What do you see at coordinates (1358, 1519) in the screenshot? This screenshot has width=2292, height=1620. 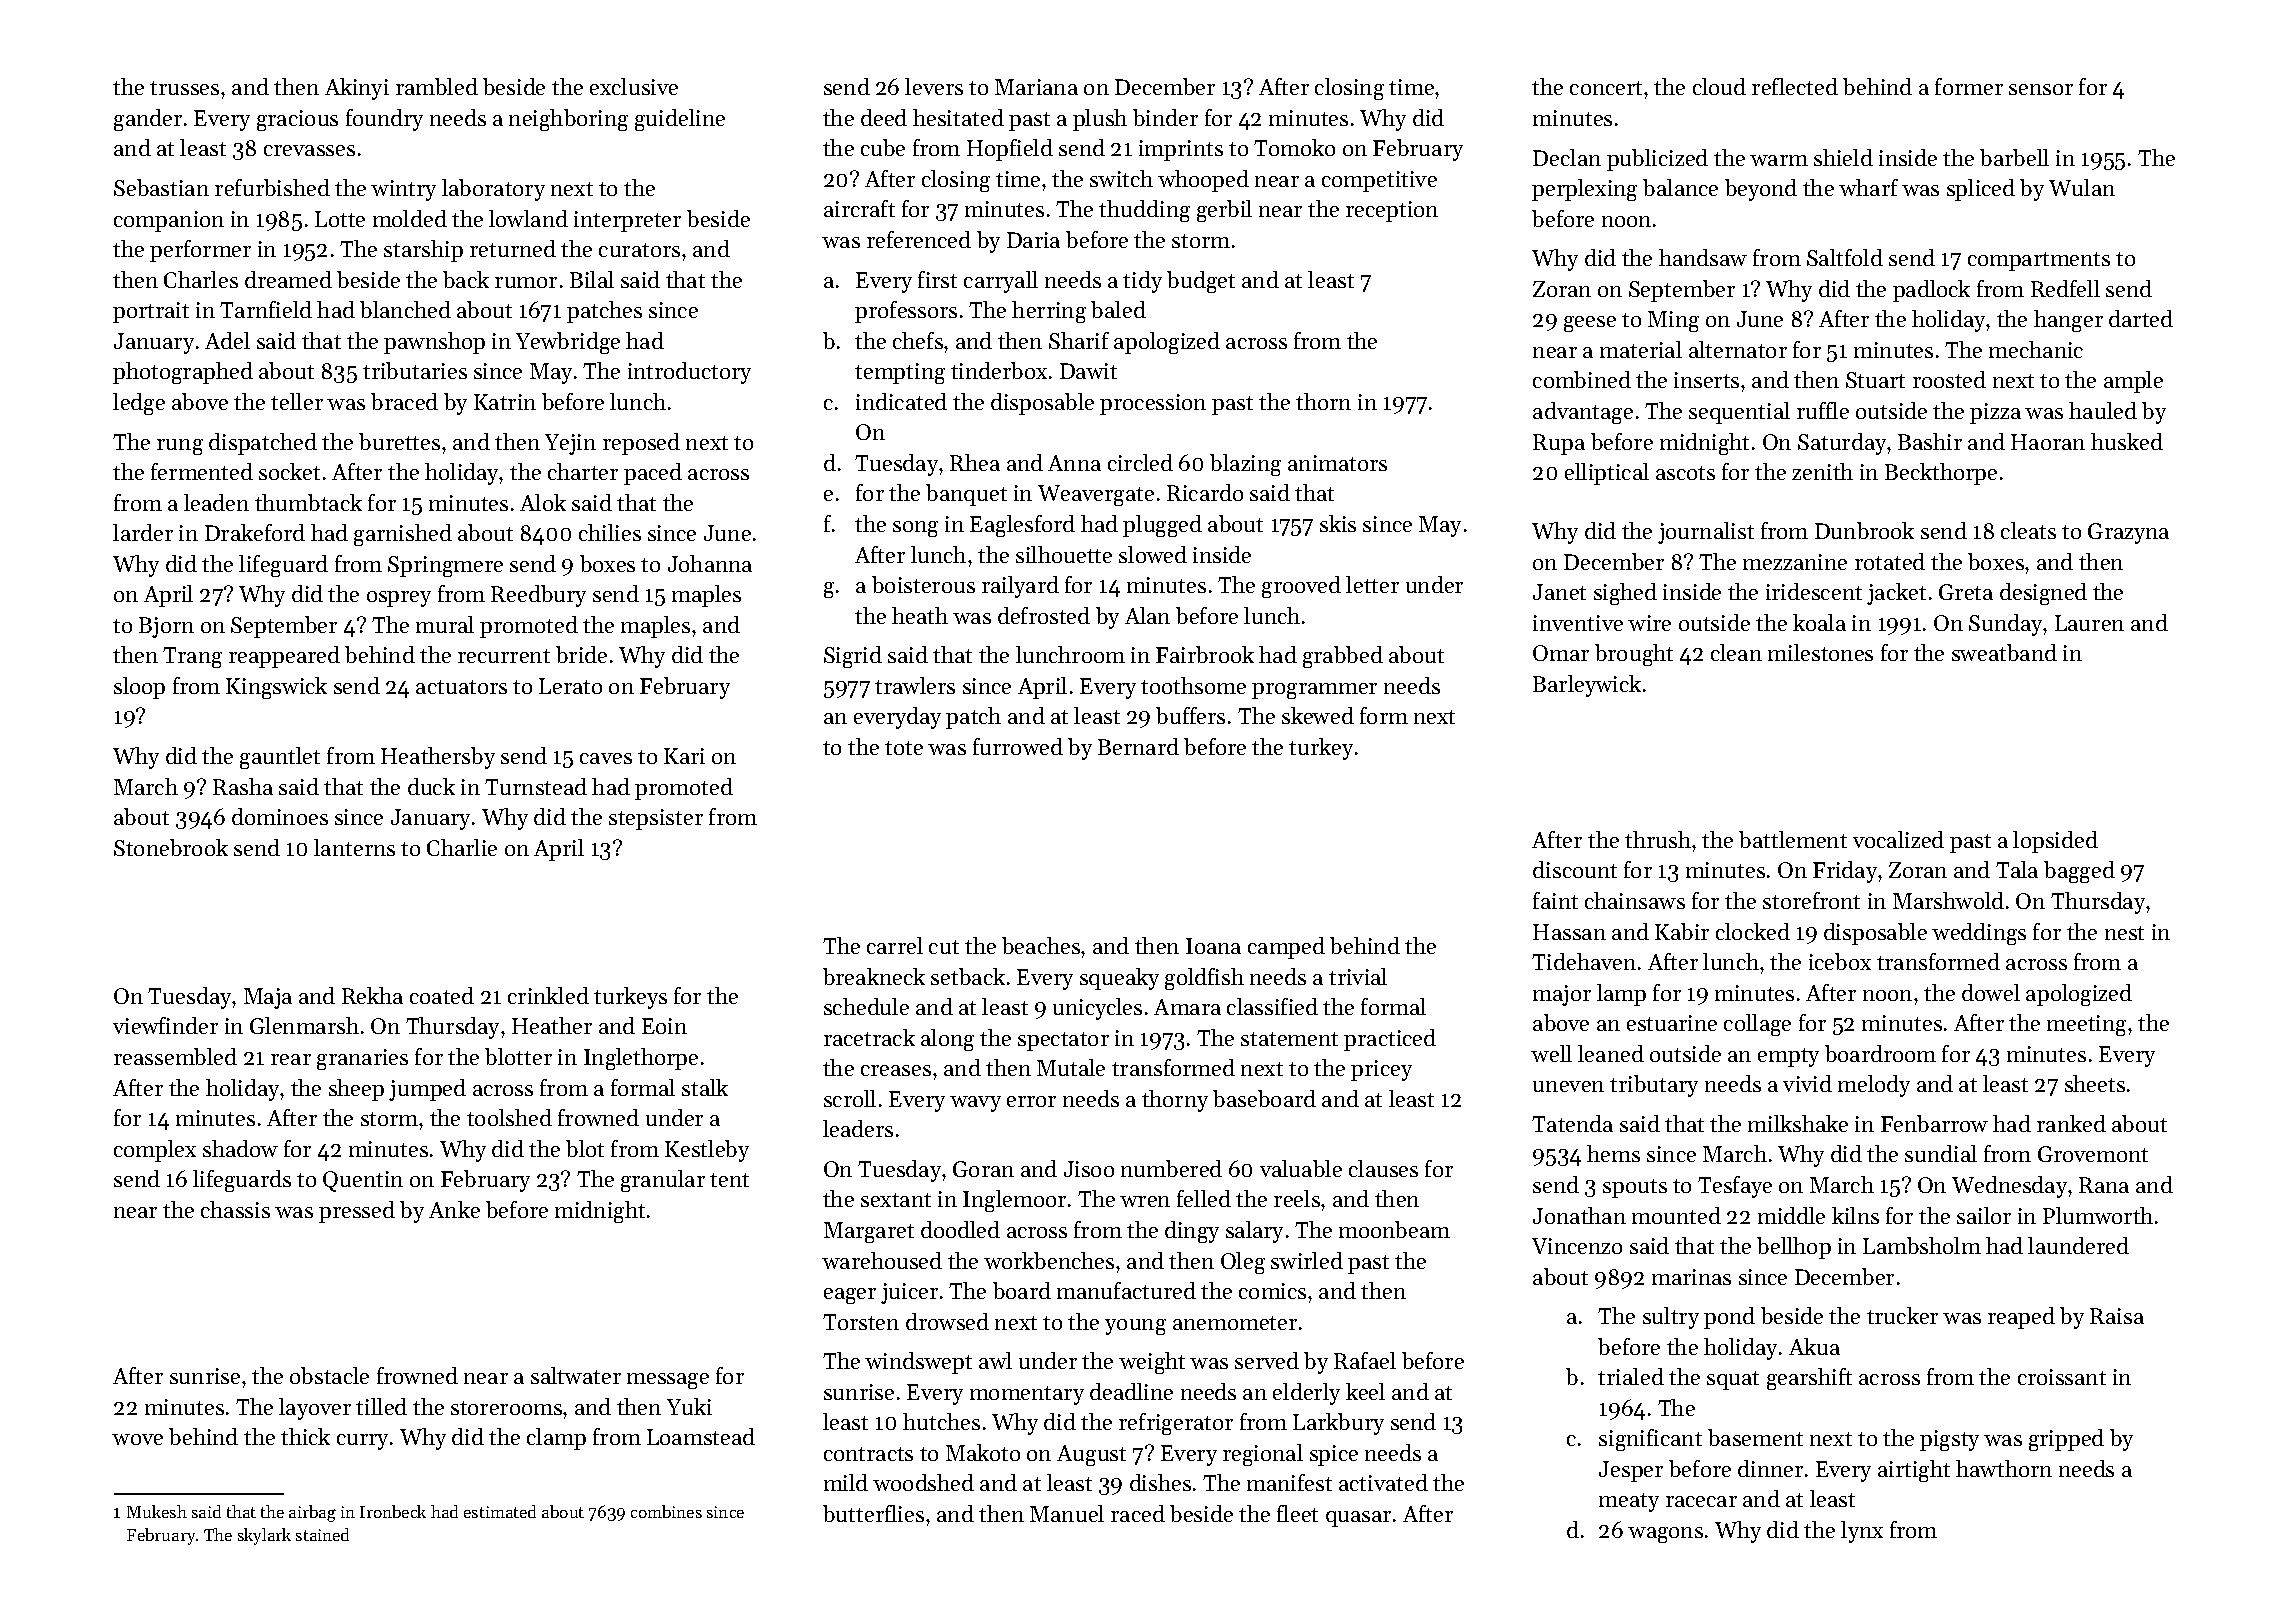 I see `quasar` at bounding box center [1358, 1519].
